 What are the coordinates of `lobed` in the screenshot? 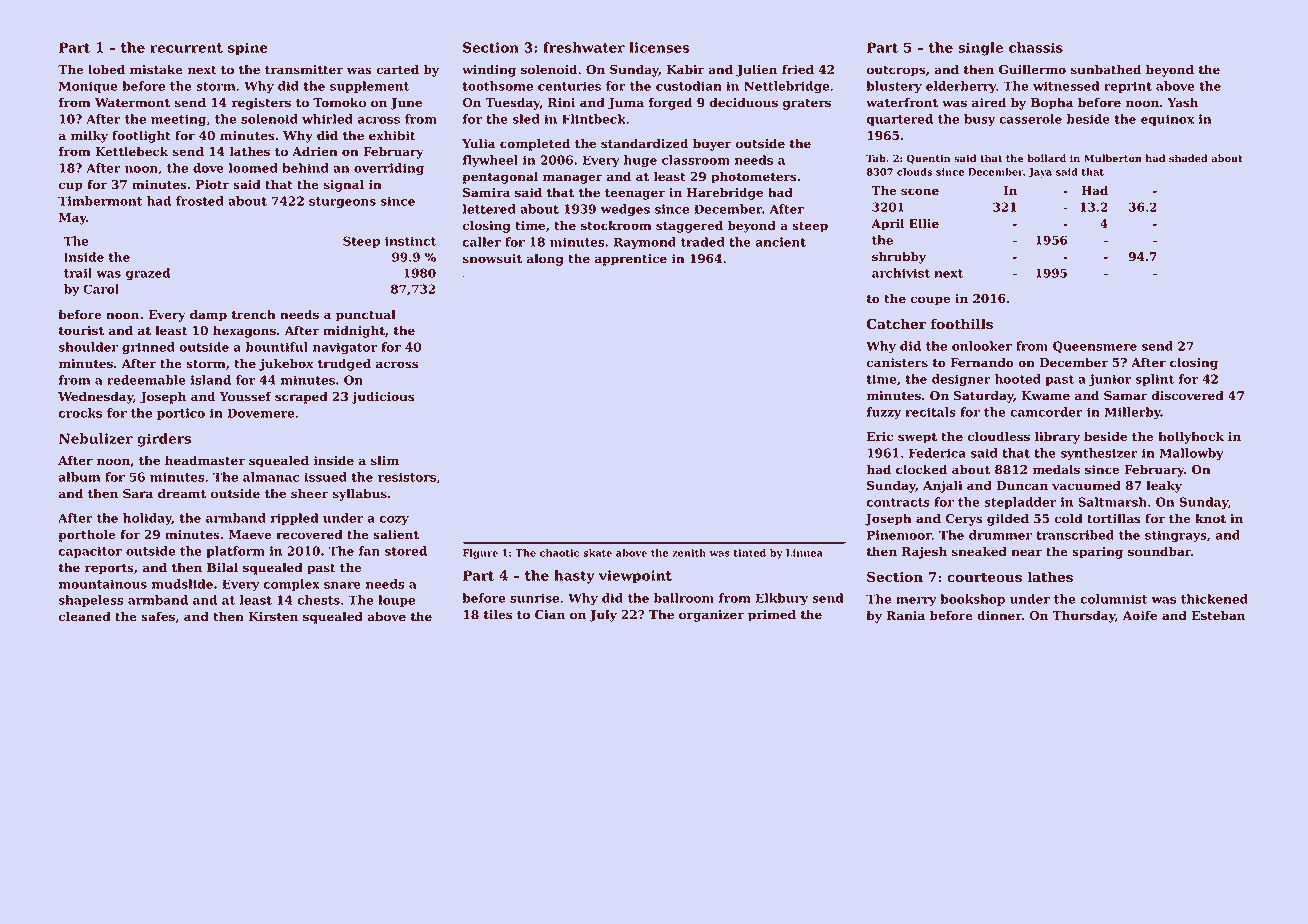 It's located at (106, 69).
